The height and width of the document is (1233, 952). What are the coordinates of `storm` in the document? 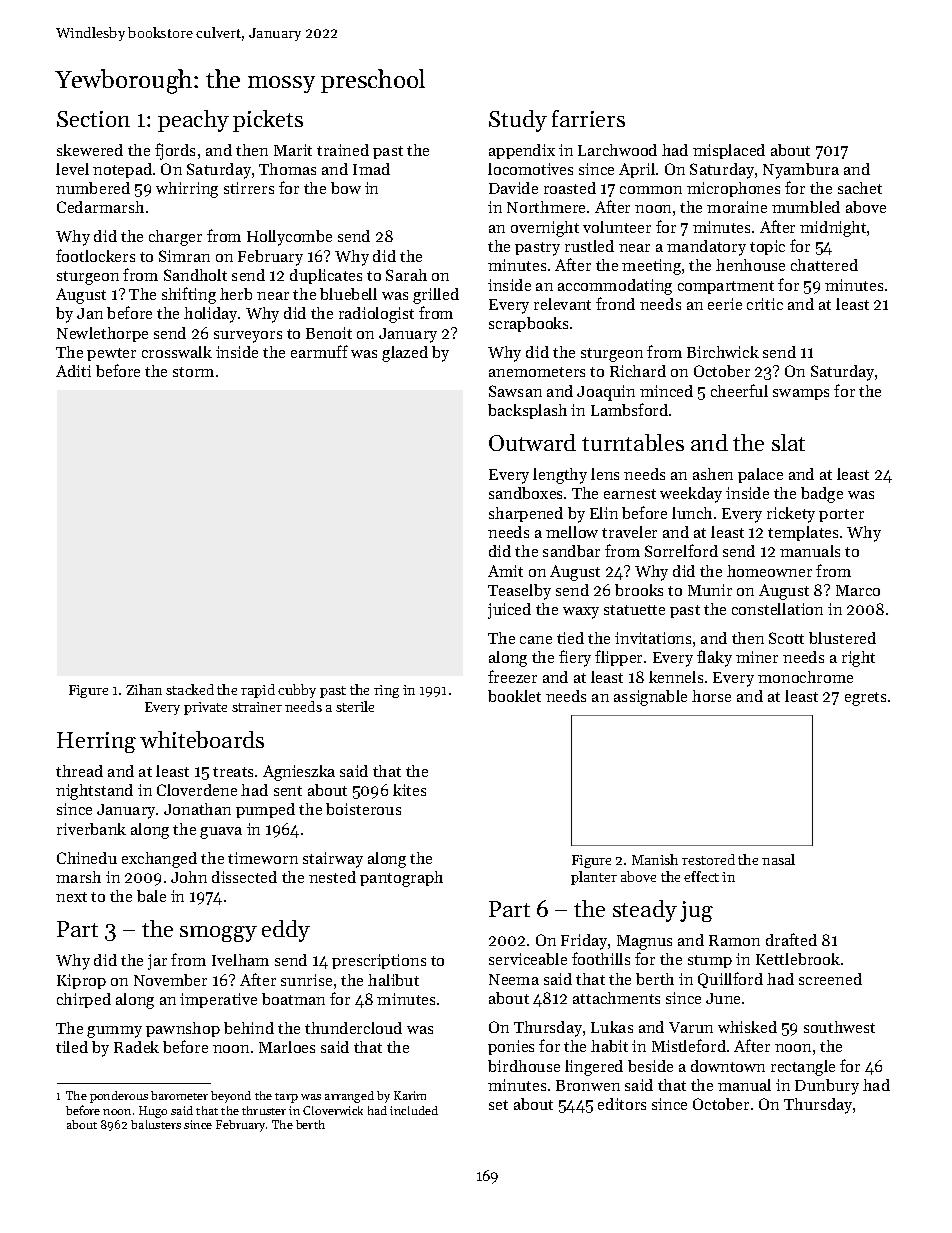 It's located at (193, 372).
